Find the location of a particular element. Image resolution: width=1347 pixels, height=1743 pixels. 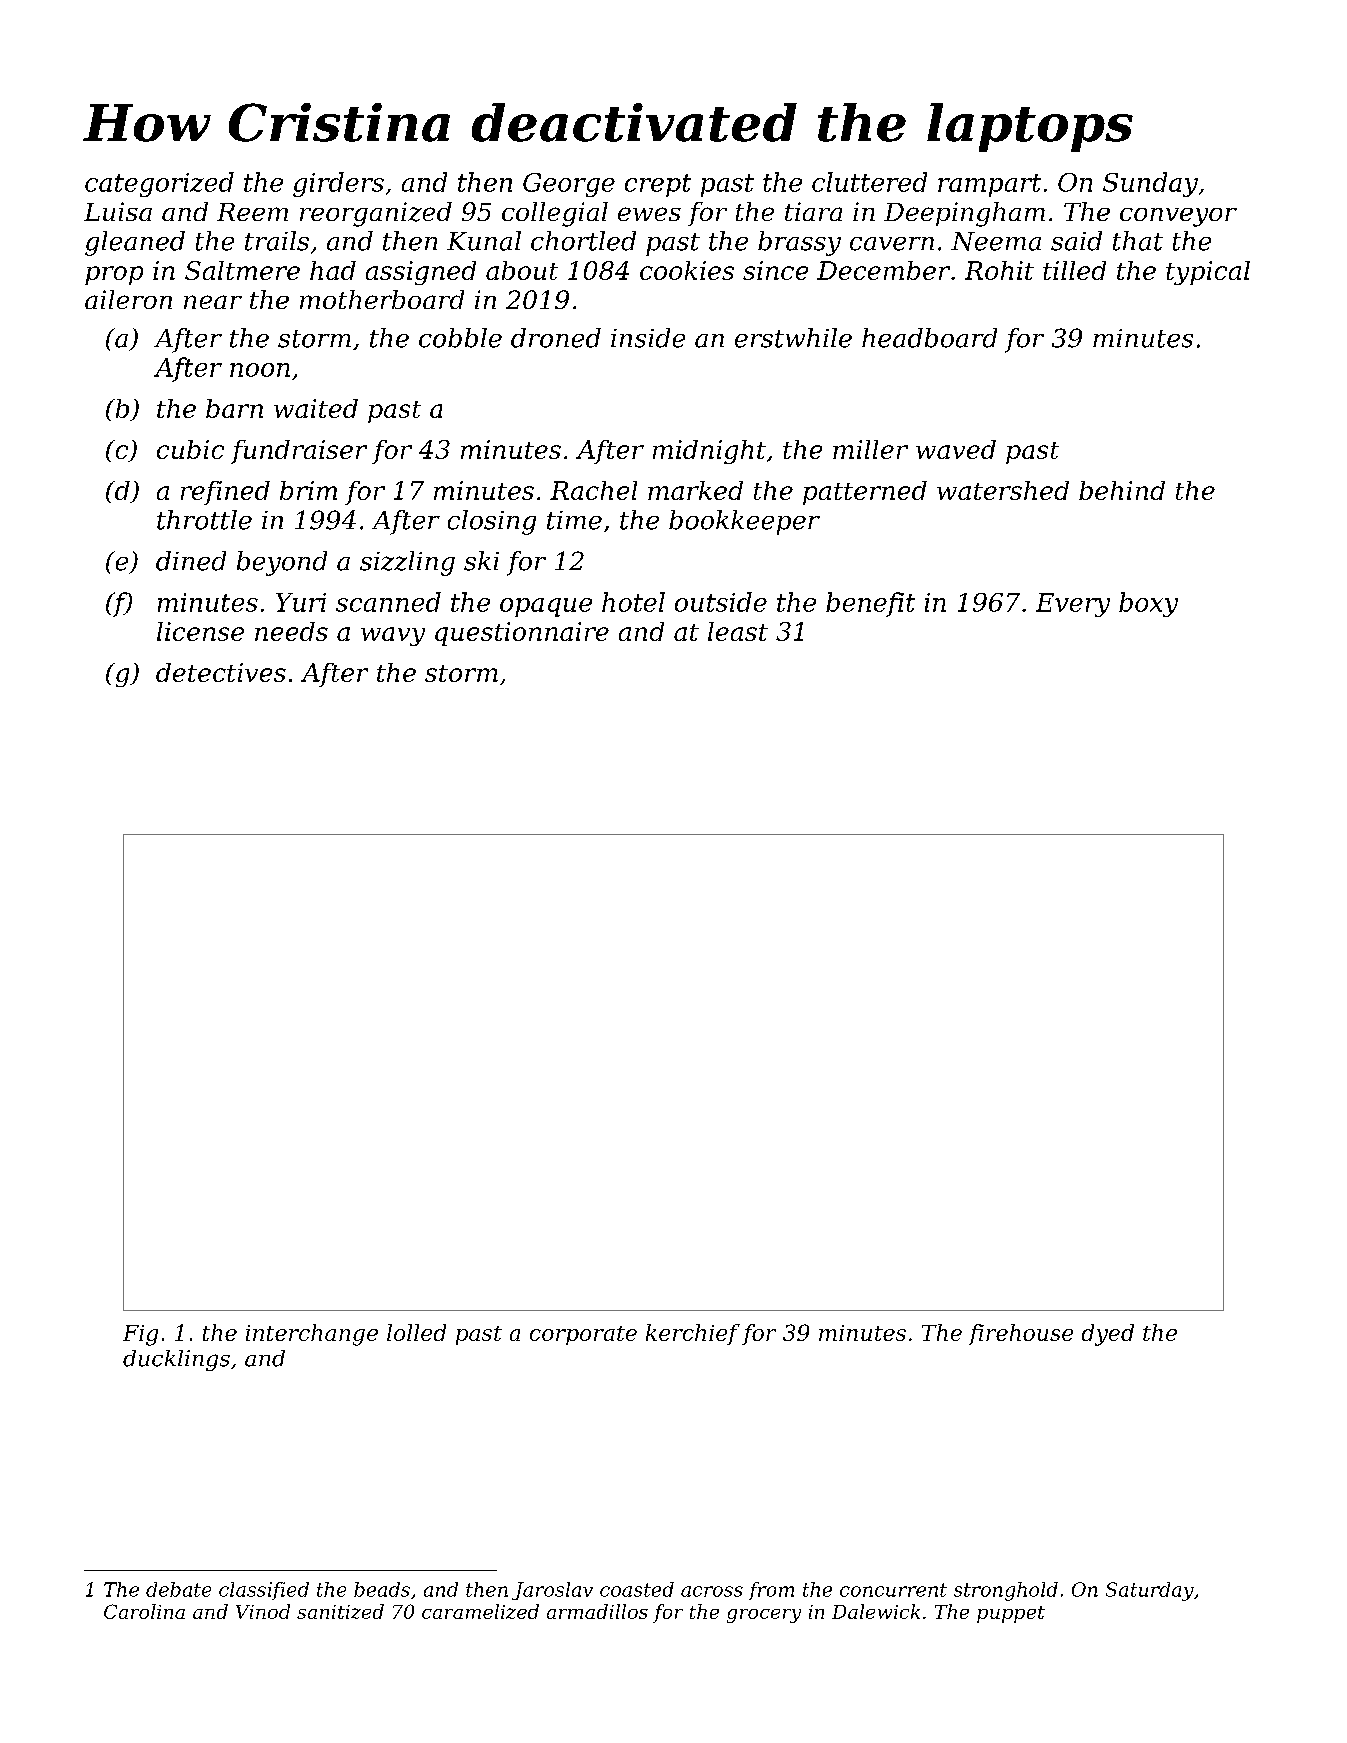

Jaroslav is located at coordinates (552, 1591).
